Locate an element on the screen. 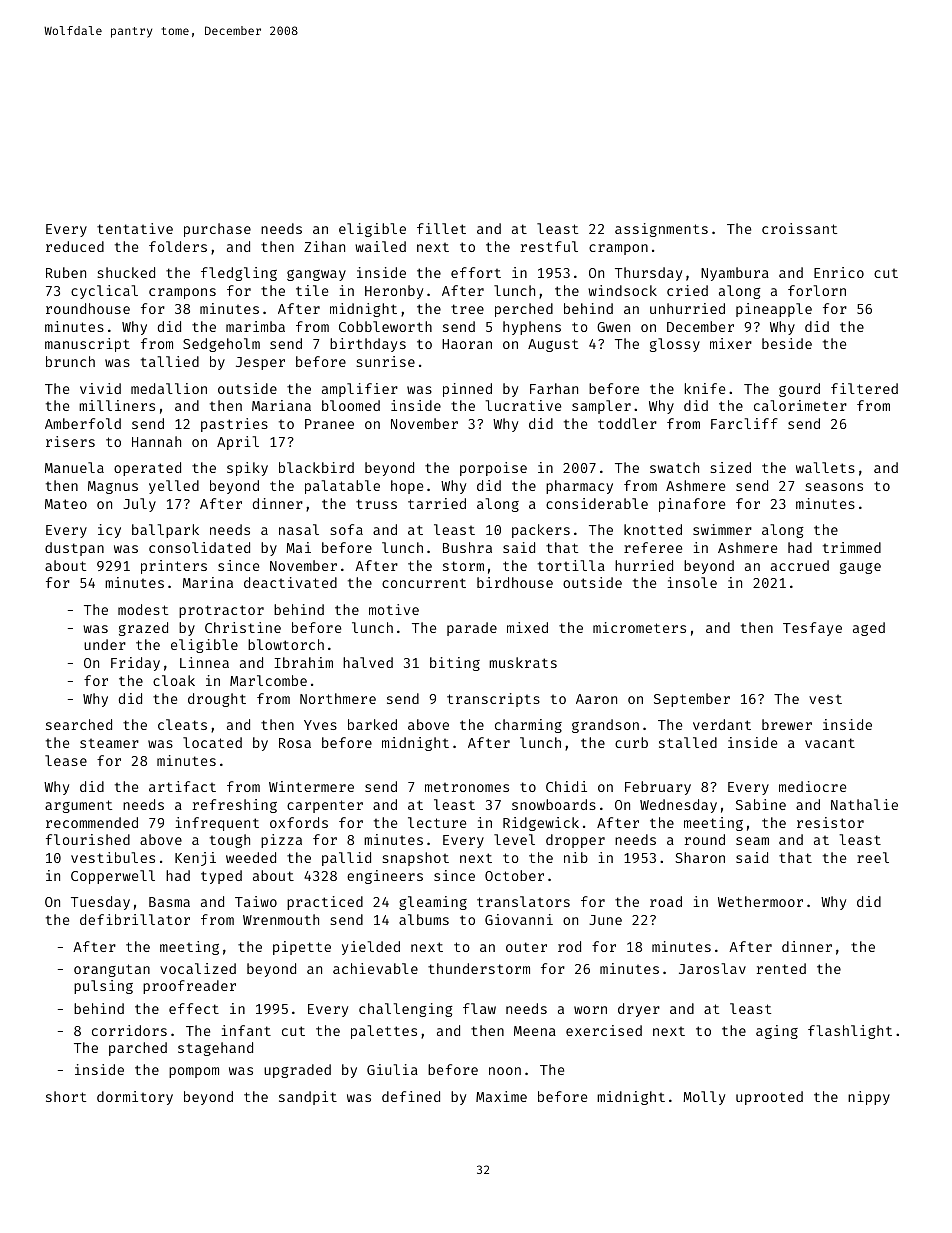 This screenshot has height=1233, width=952. Molly is located at coordinates (704, 1098).
